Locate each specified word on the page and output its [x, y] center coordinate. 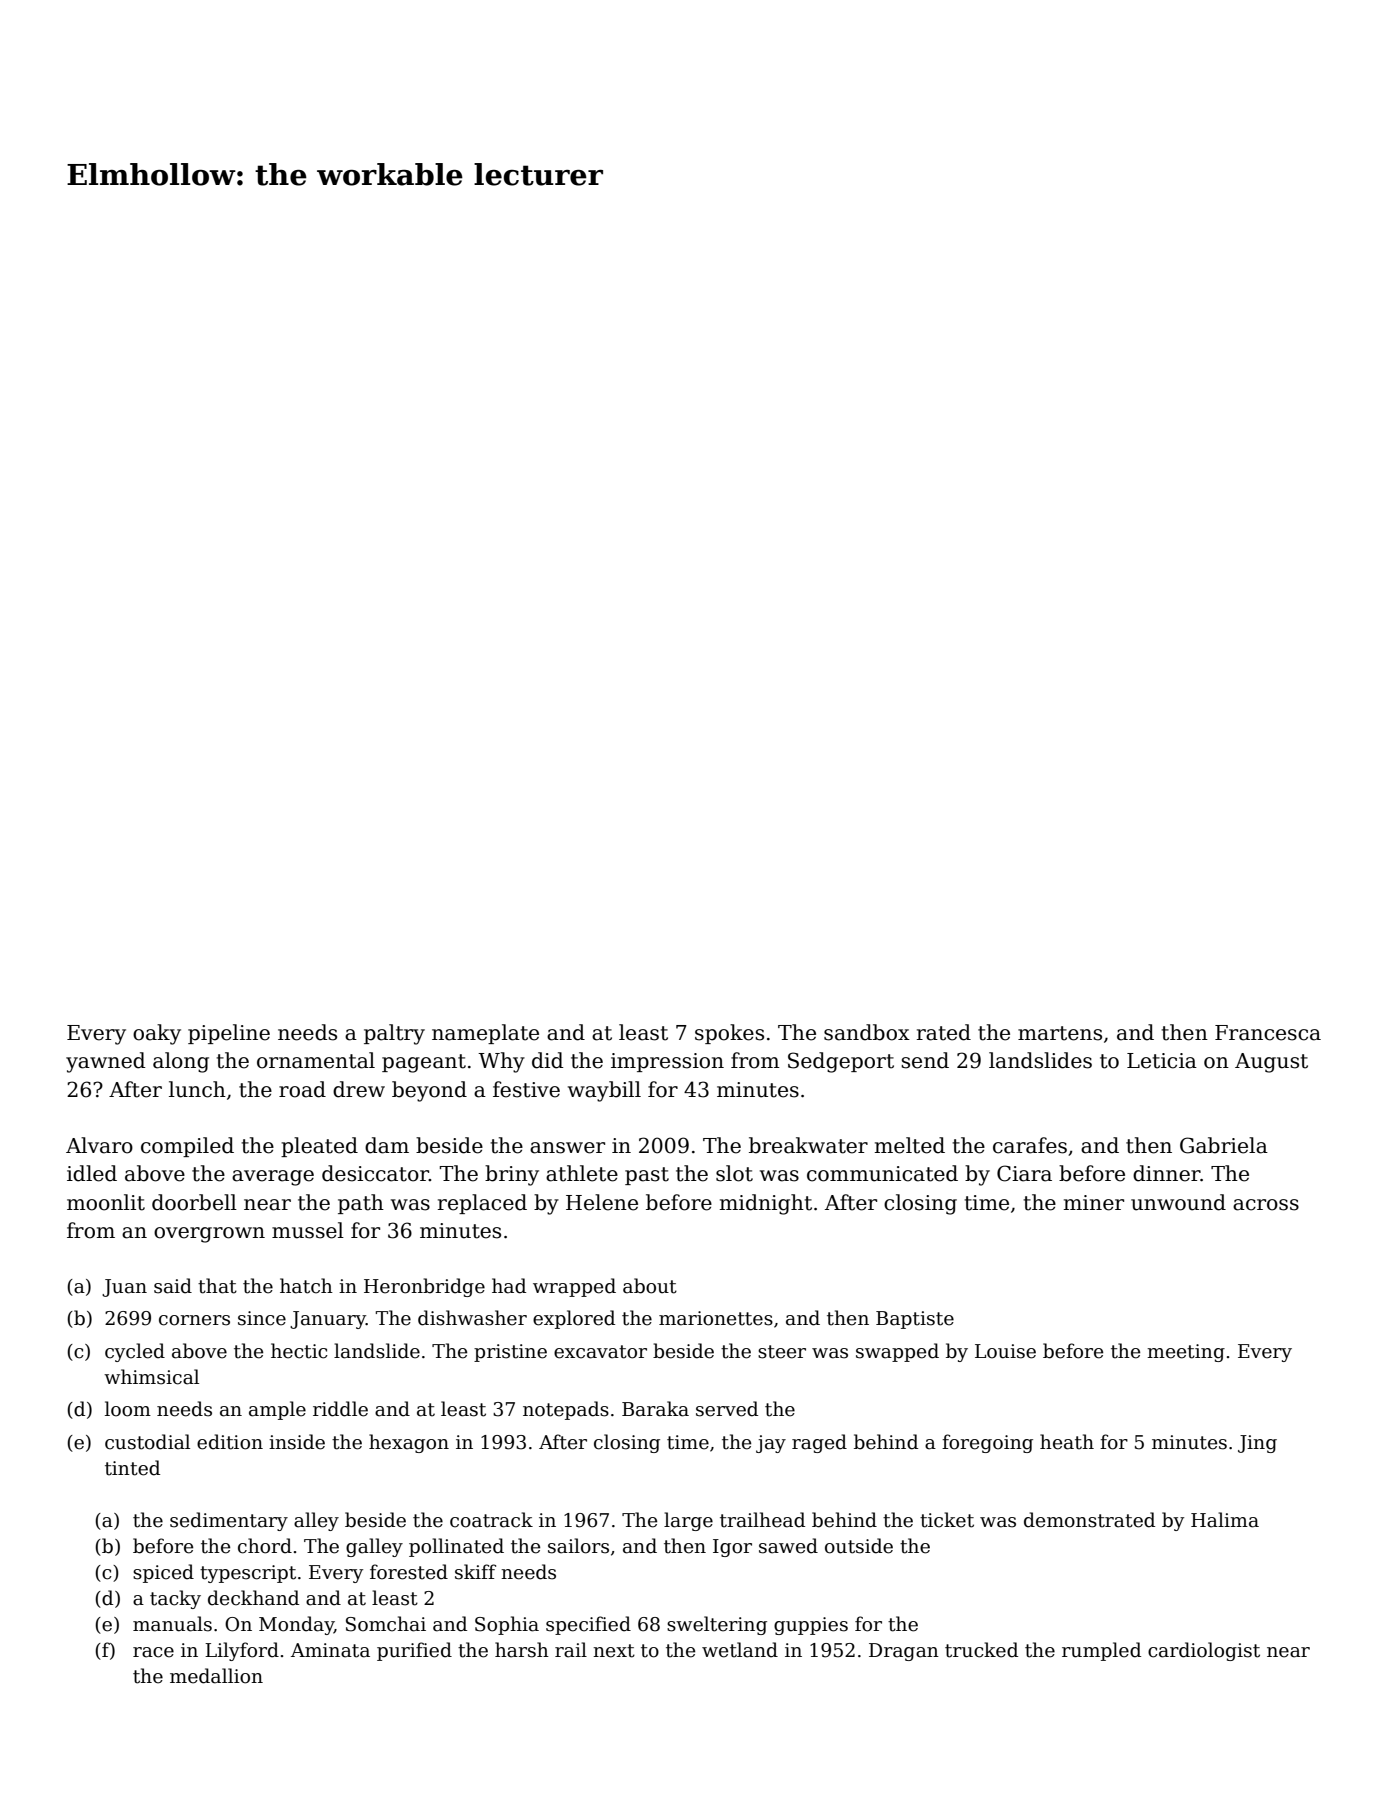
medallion [216, 1676]
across [1266, 1205]
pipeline [229, 1034]
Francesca [1268, 1033]
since [262, 1318]
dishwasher [472, 1318]
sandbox [867, 1032]
